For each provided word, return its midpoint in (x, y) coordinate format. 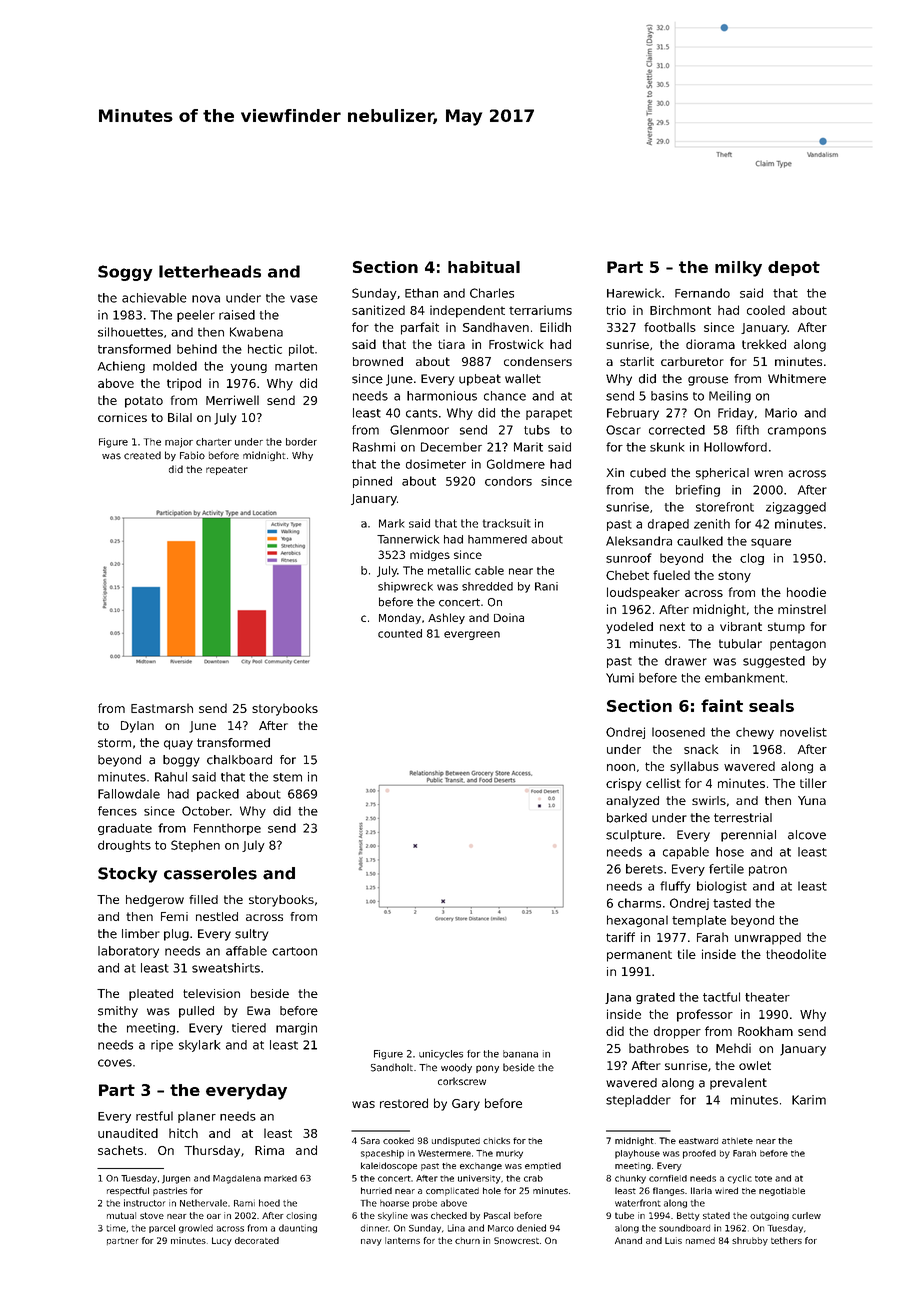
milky (738, 269)
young (248, 368)
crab (533, 1178)
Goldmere (516, 464)
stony (734, 577)
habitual (484, 267)
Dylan (137, 727)
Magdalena (237, 1179)
